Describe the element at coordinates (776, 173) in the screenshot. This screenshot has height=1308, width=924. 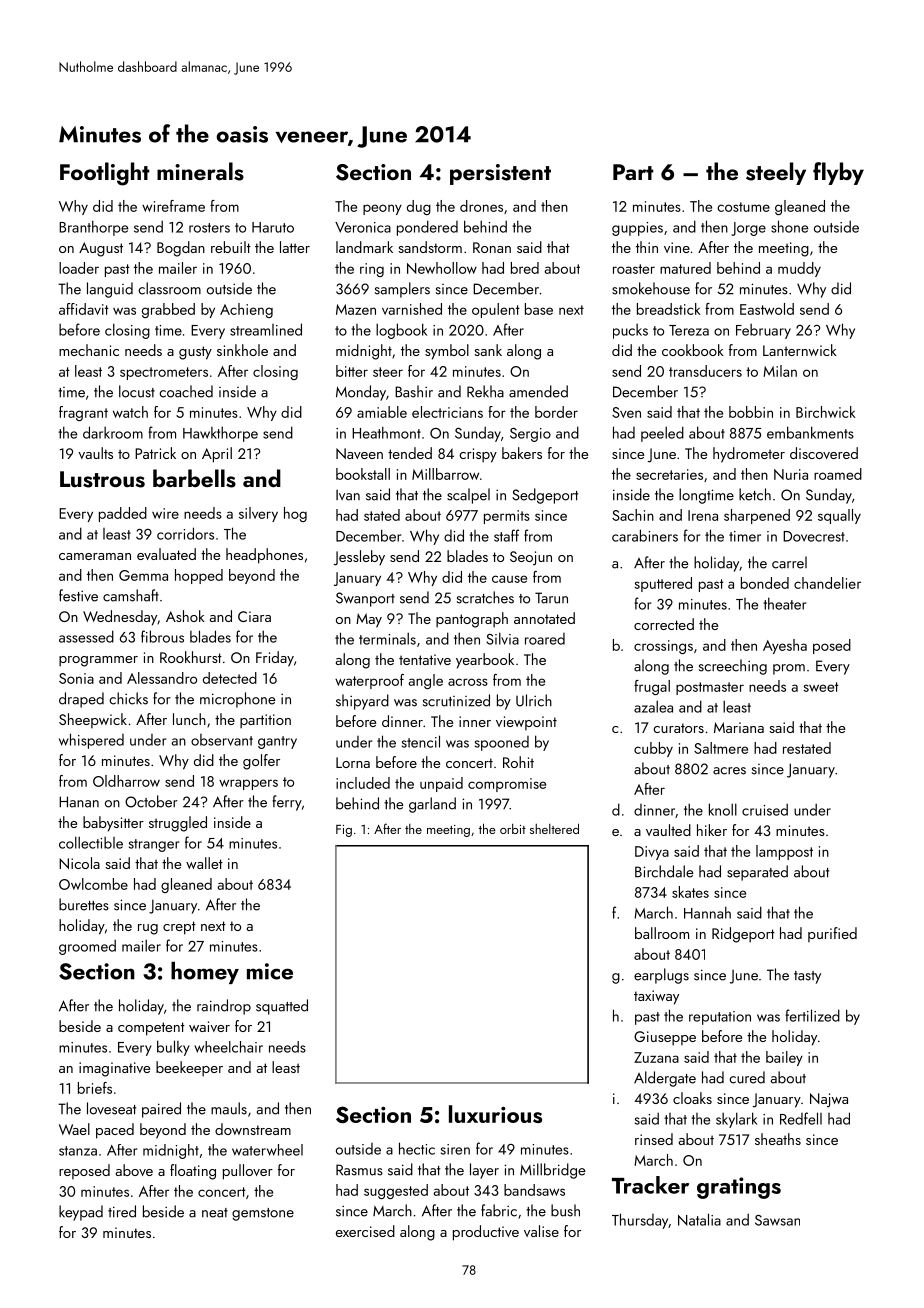
I see `steely` at that location.
